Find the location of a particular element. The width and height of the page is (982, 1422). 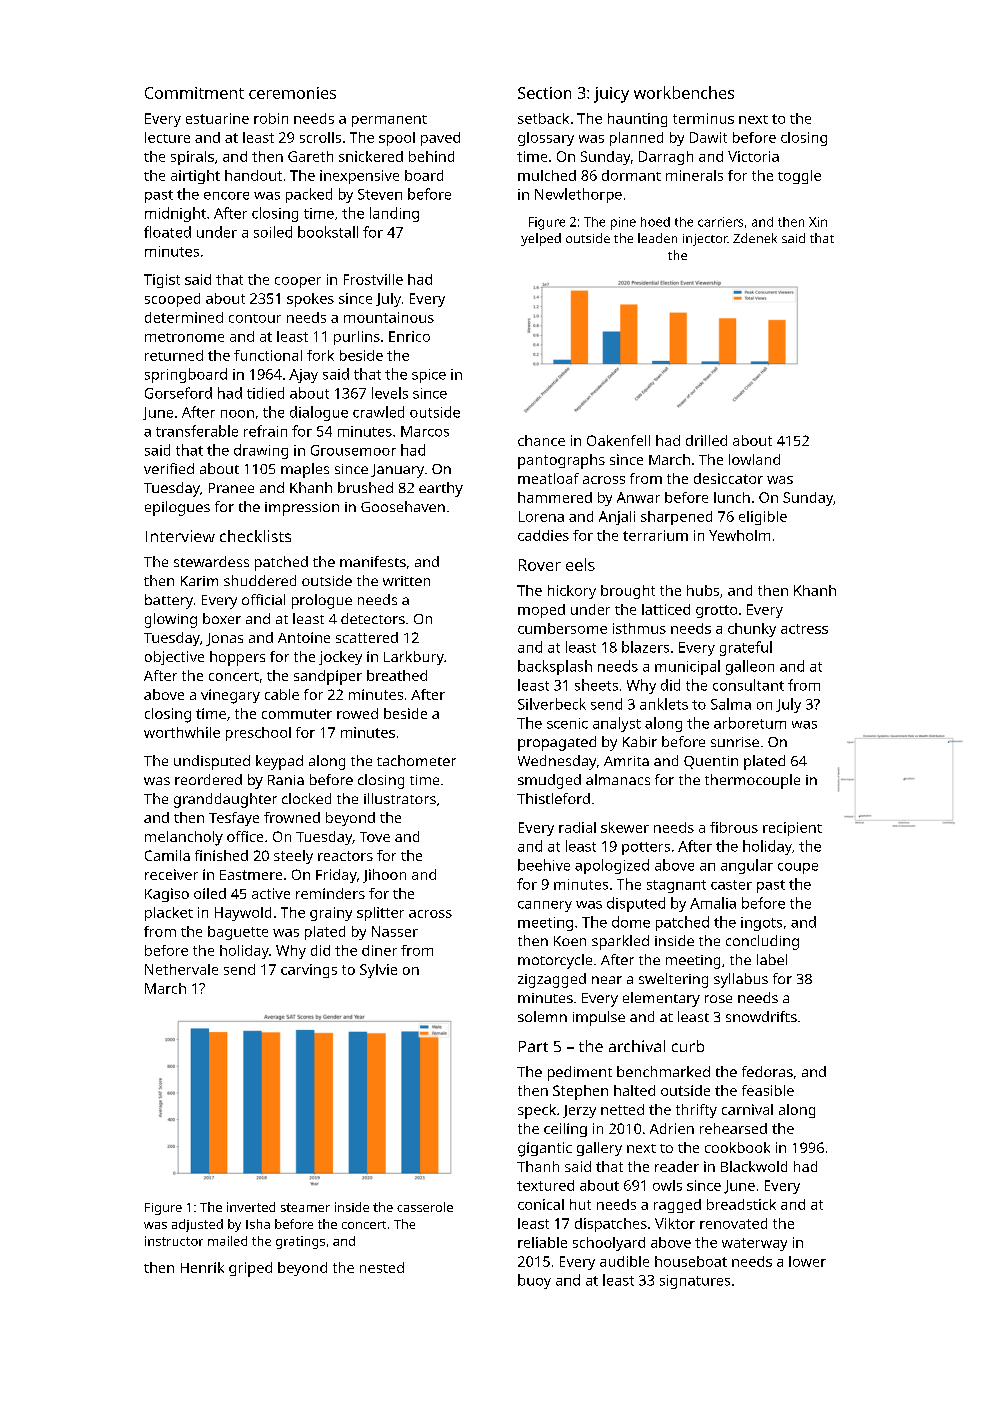

Commitment is located at coordinates (194, 93).
